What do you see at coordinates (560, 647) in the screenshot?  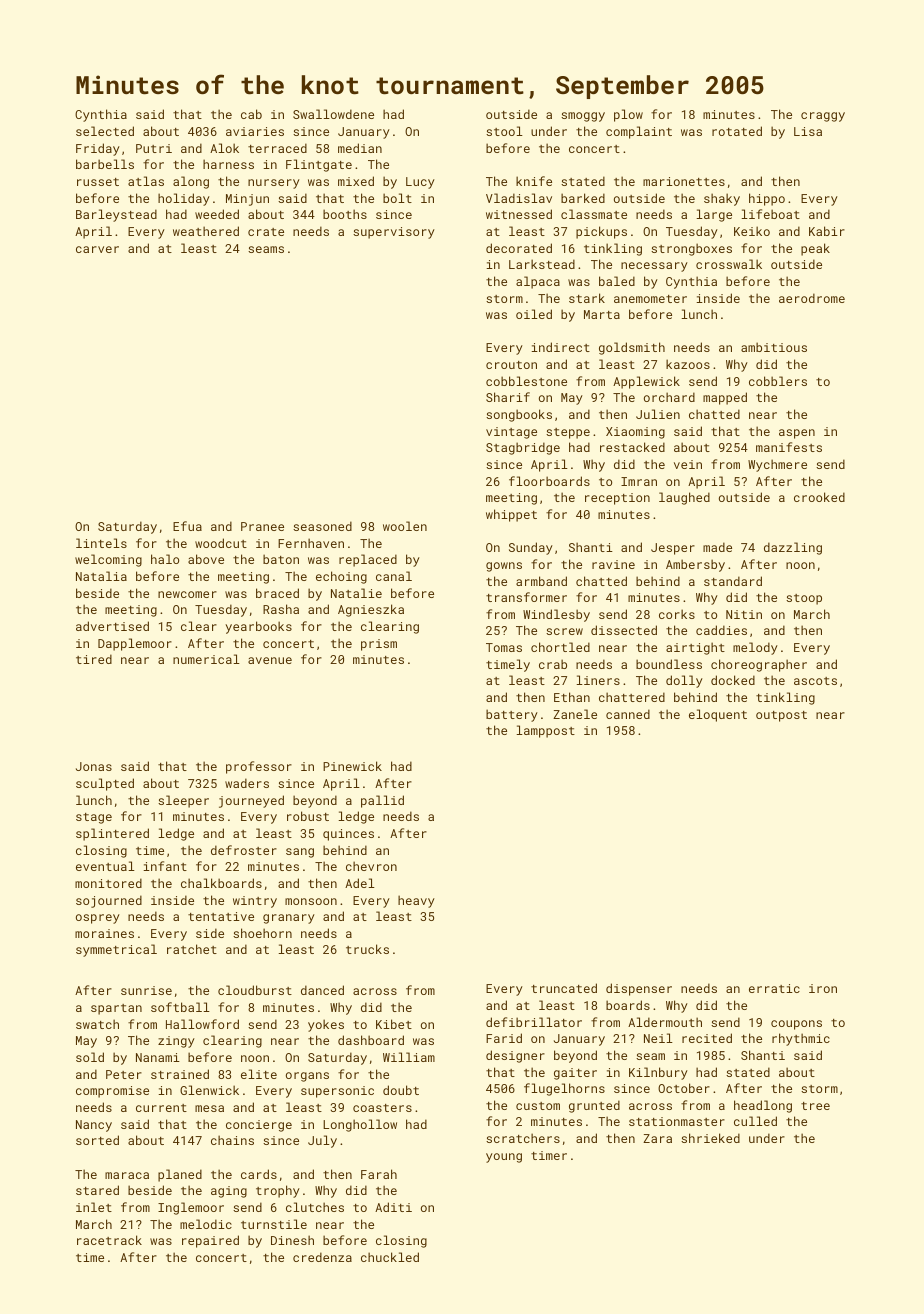 I see `chortled` at bounding box center [560, 647].
